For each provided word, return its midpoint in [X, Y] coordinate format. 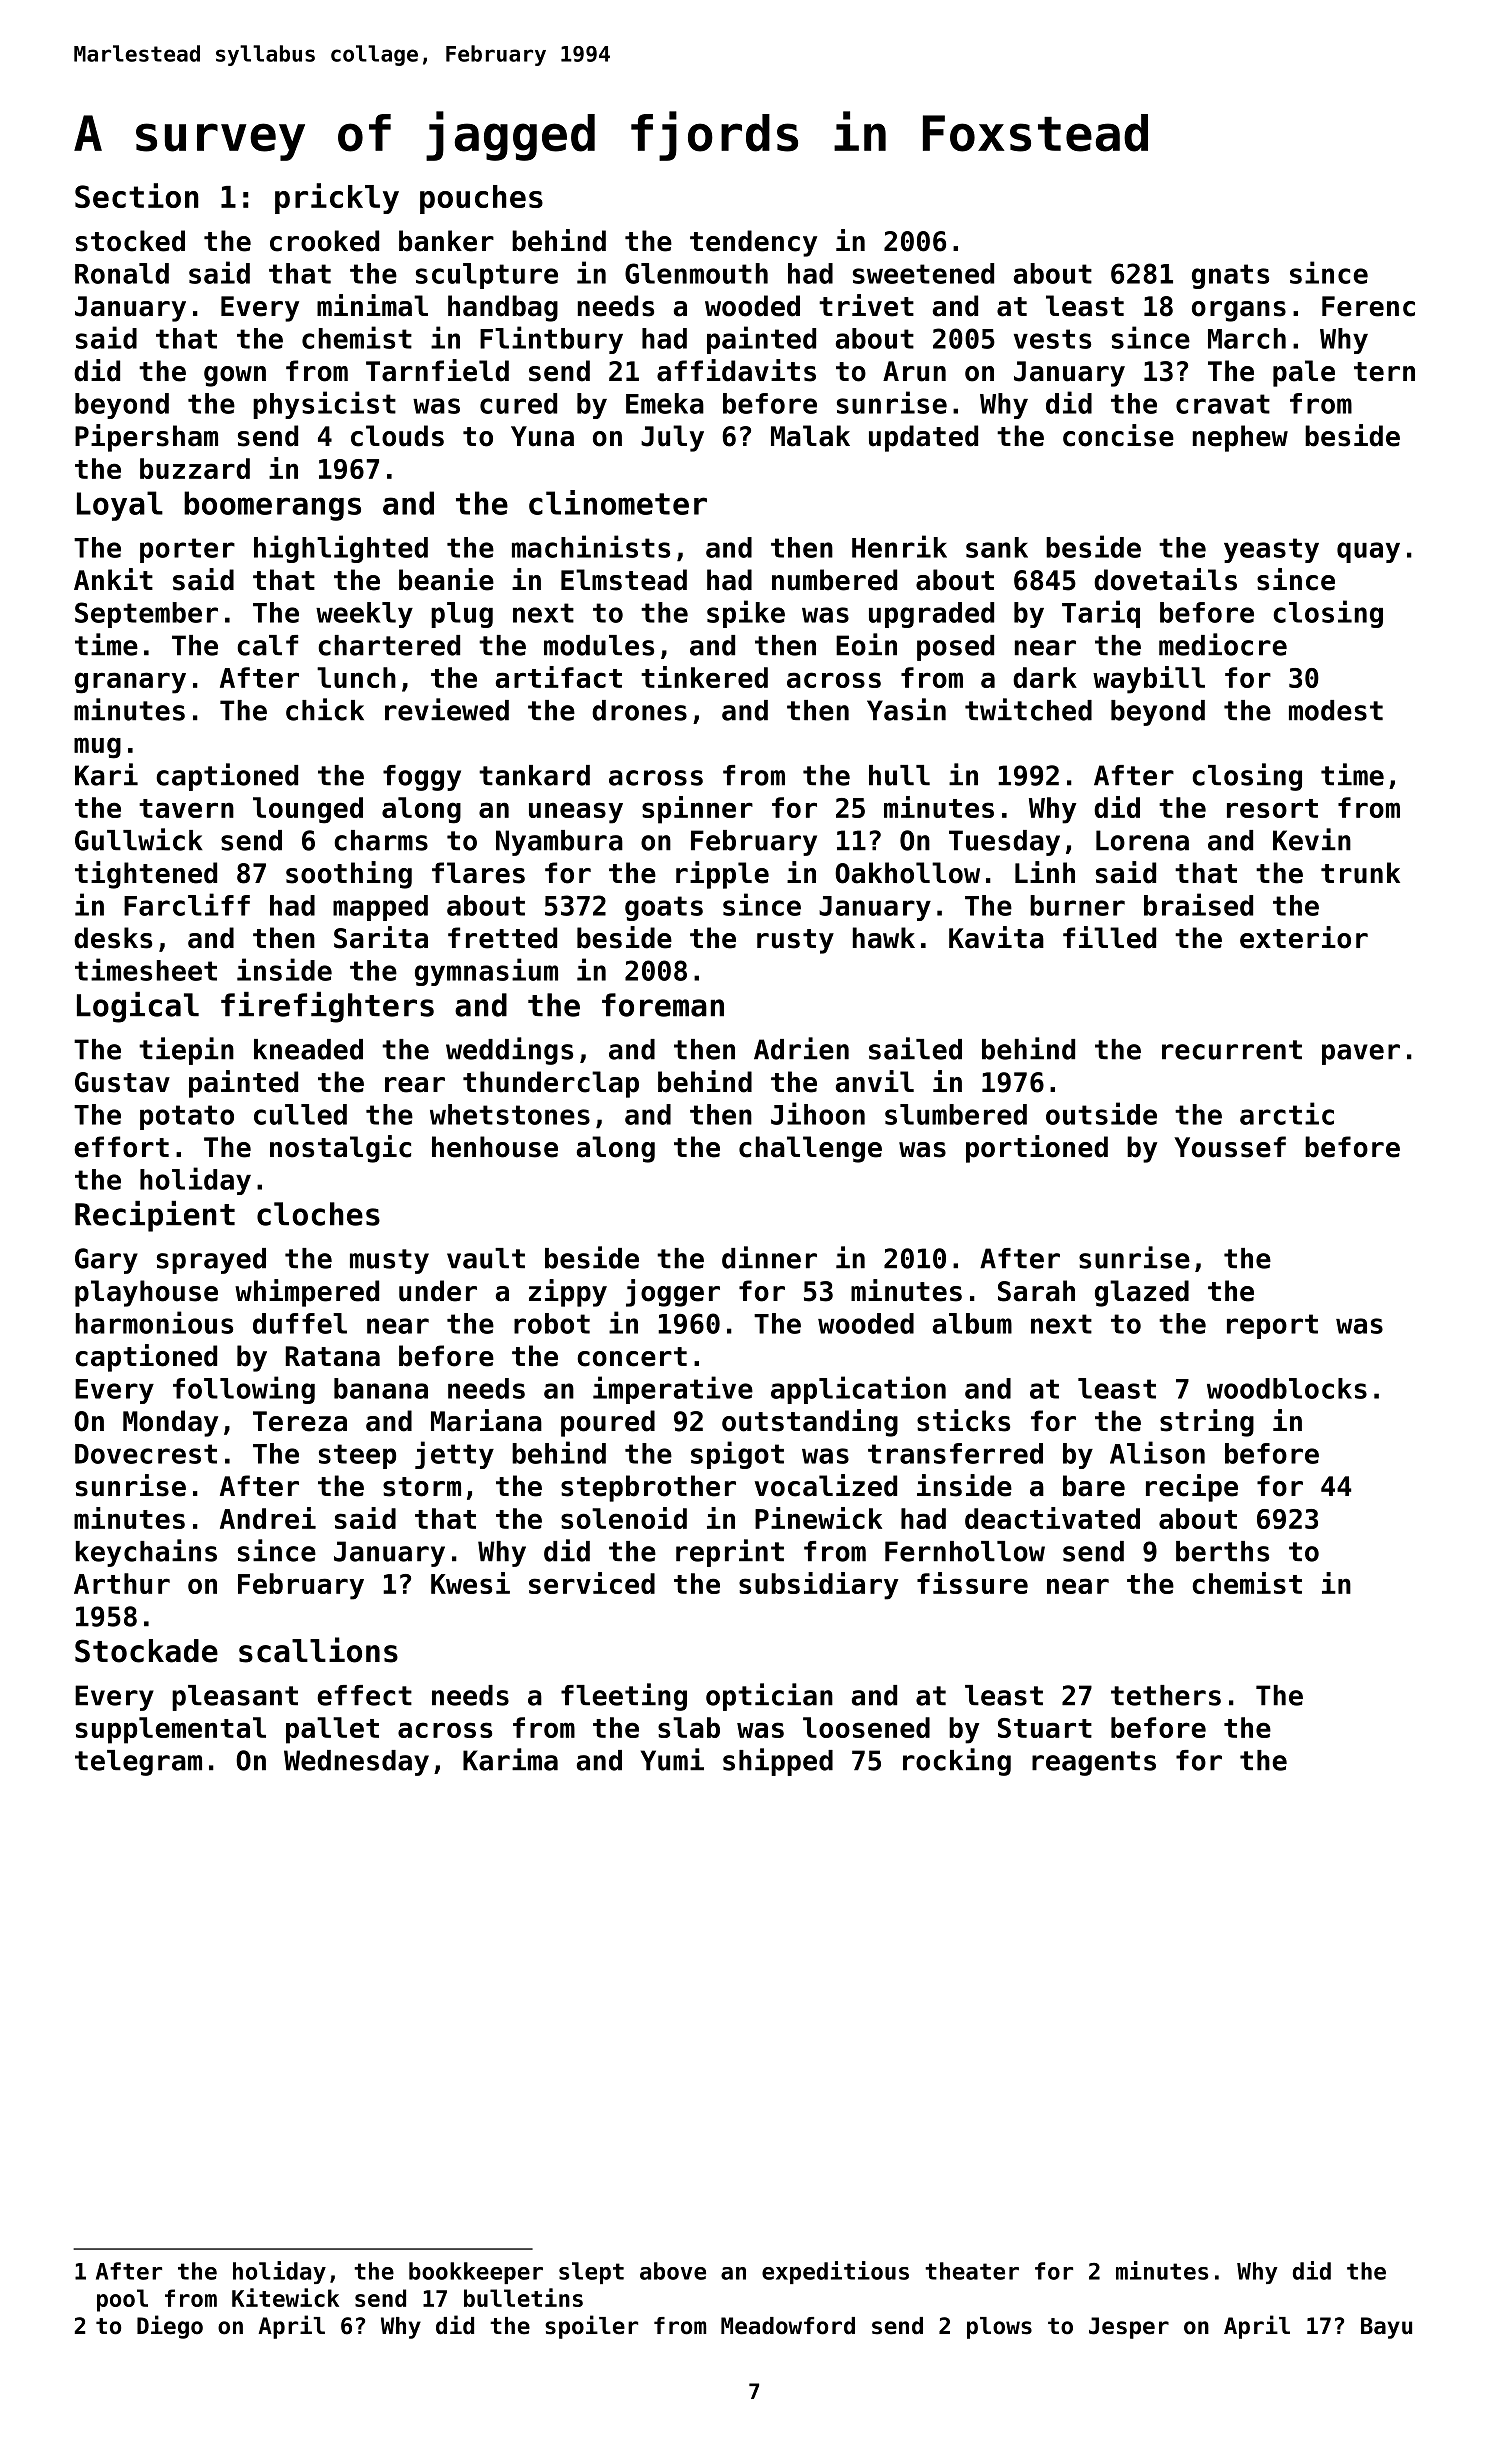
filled [1109, 937]
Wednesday [356, 1763]
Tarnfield [437, 370]
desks [113, 938]
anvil [875, 1081]
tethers [1166, 1695]
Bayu [1386, 2328]
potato [187, 1117]
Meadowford [788, 2326]
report [1272, 1326]
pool [122, 2300]
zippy [568, 1293]
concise [1118, 435]
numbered [834, 580]
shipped [778, 1762]
